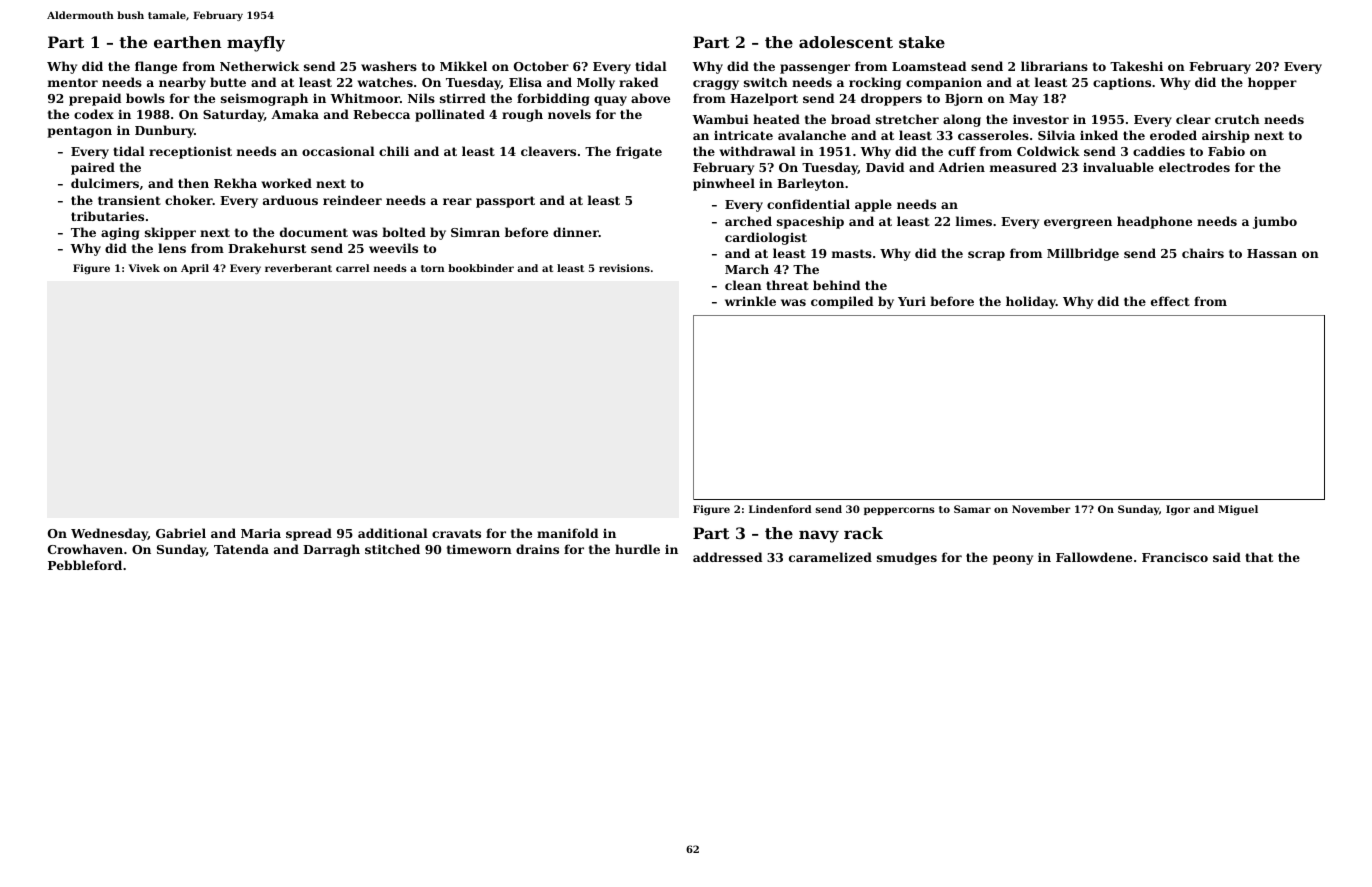  Describe the element at coordinates (944, 83) in the screenshot. I see `companion` at that location.
